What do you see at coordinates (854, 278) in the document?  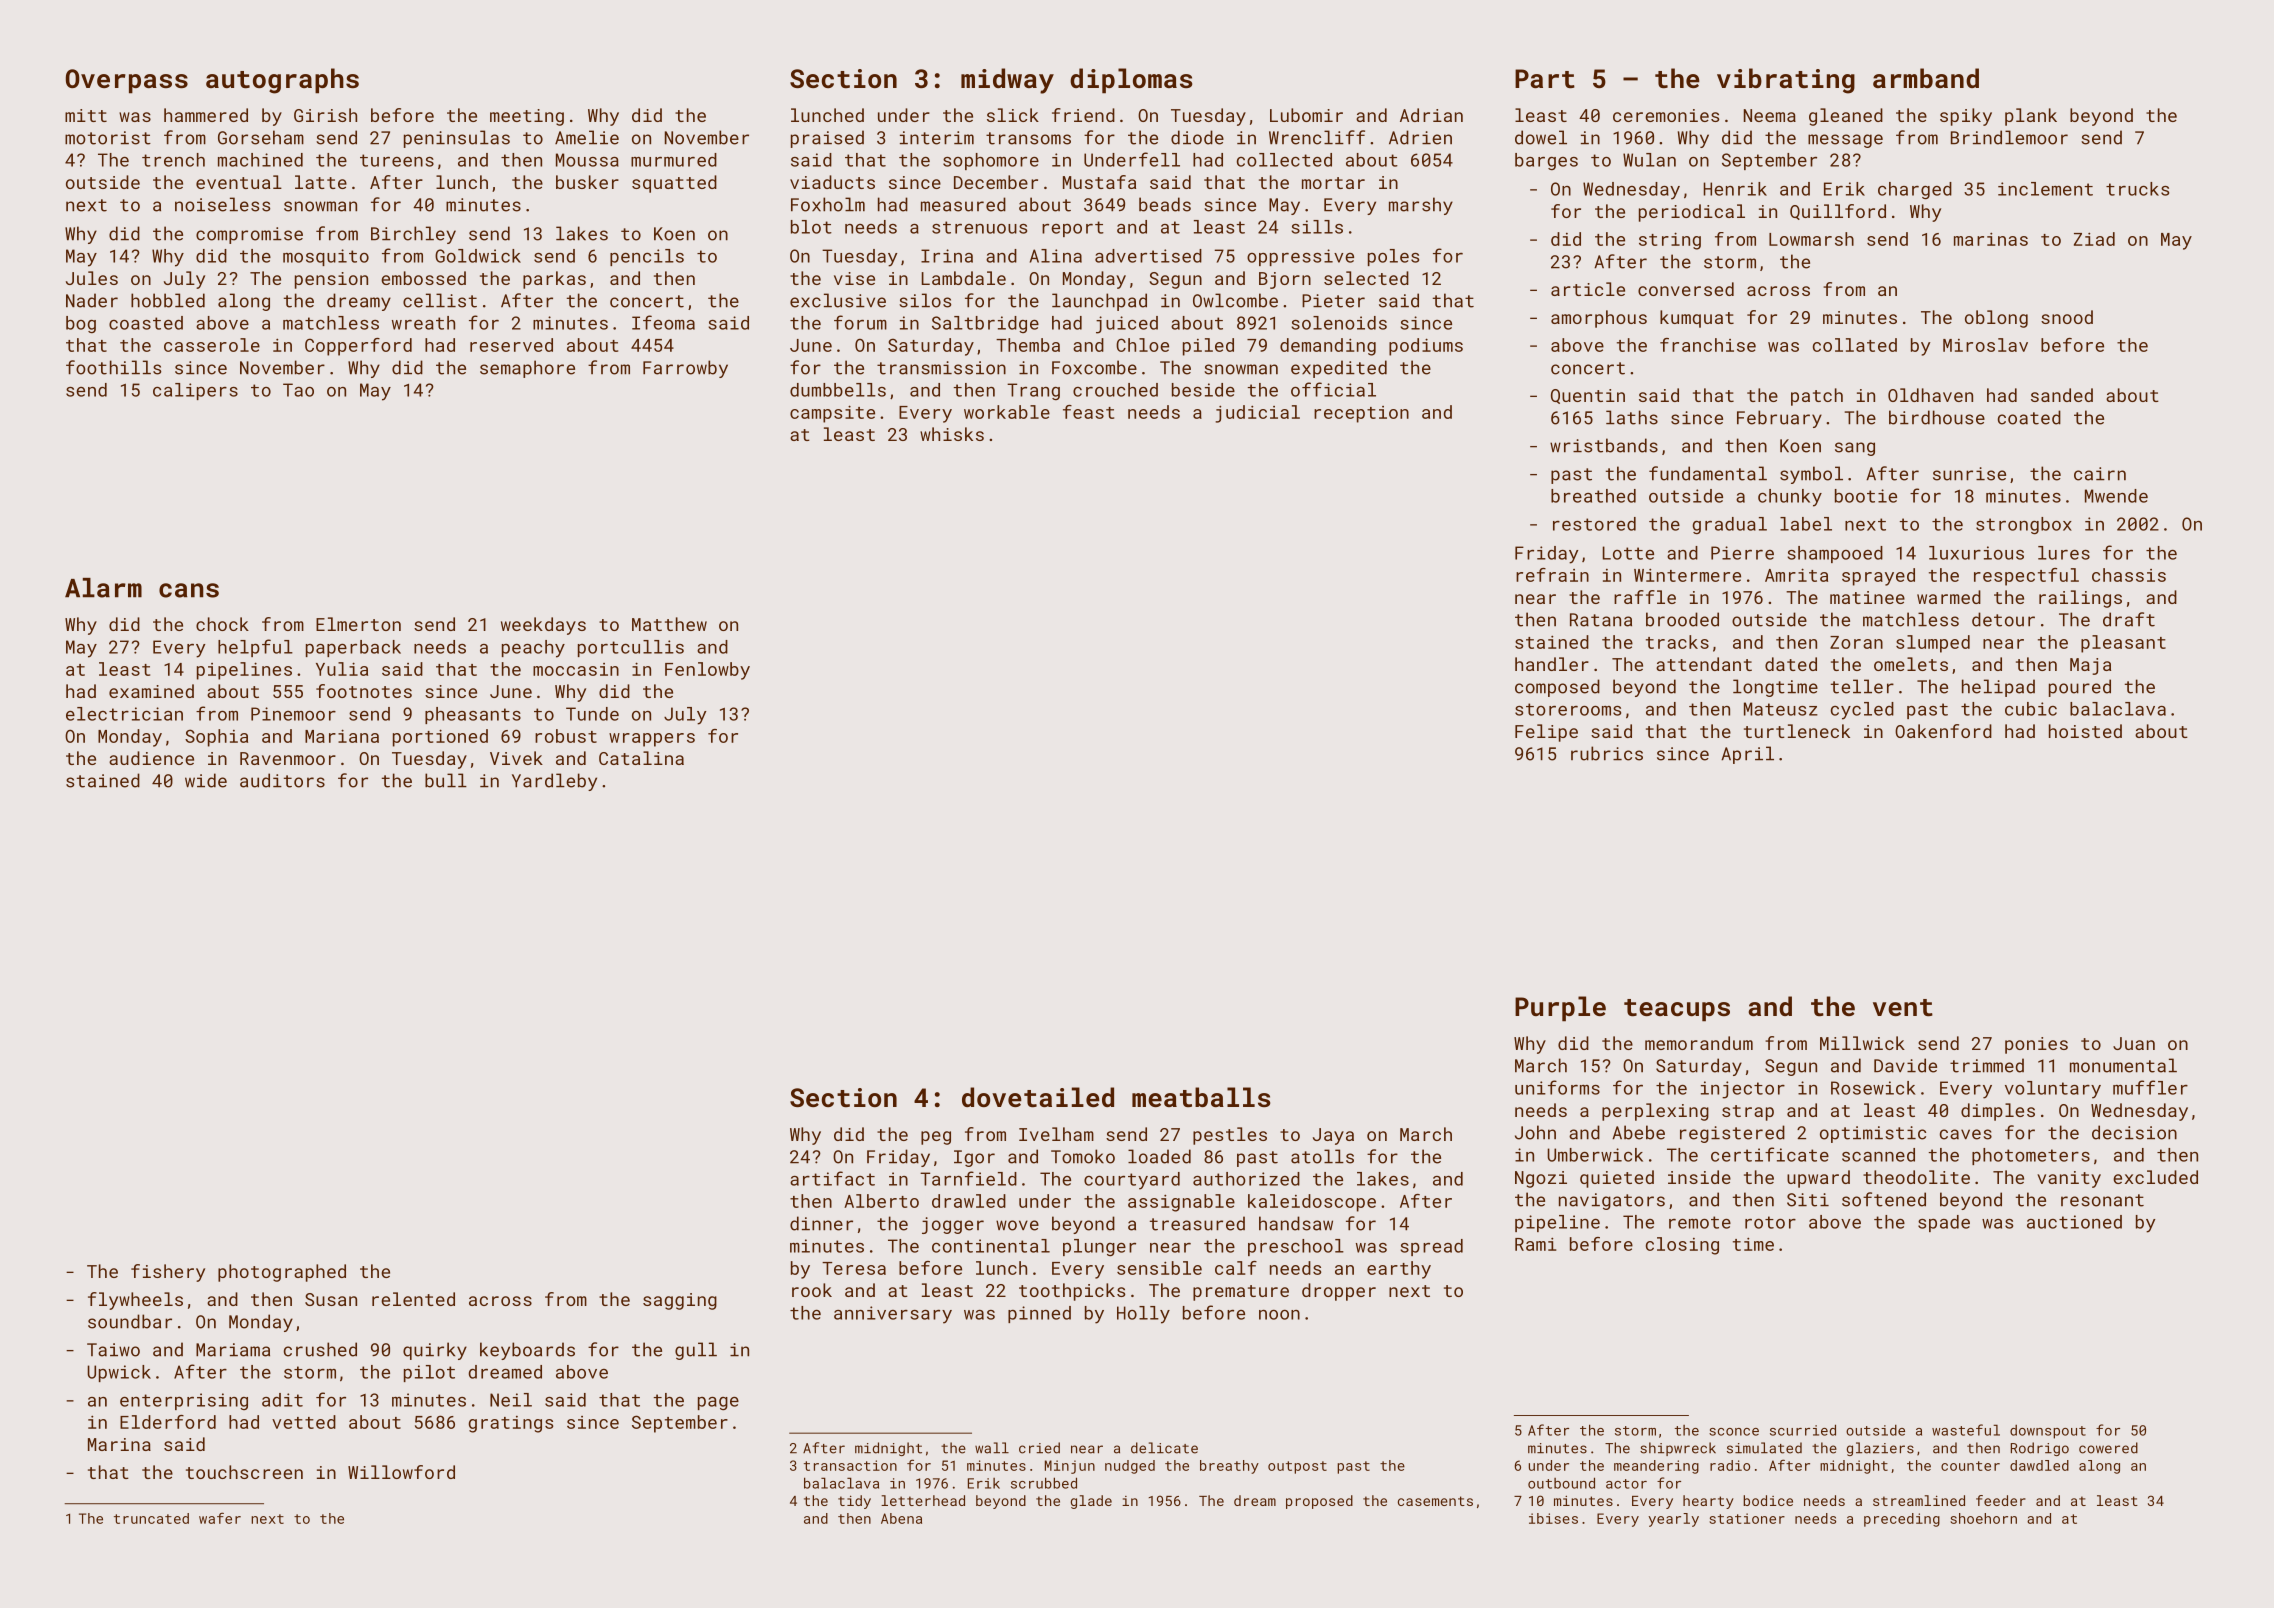 I see `vise` at bounding box center [854, 278].
